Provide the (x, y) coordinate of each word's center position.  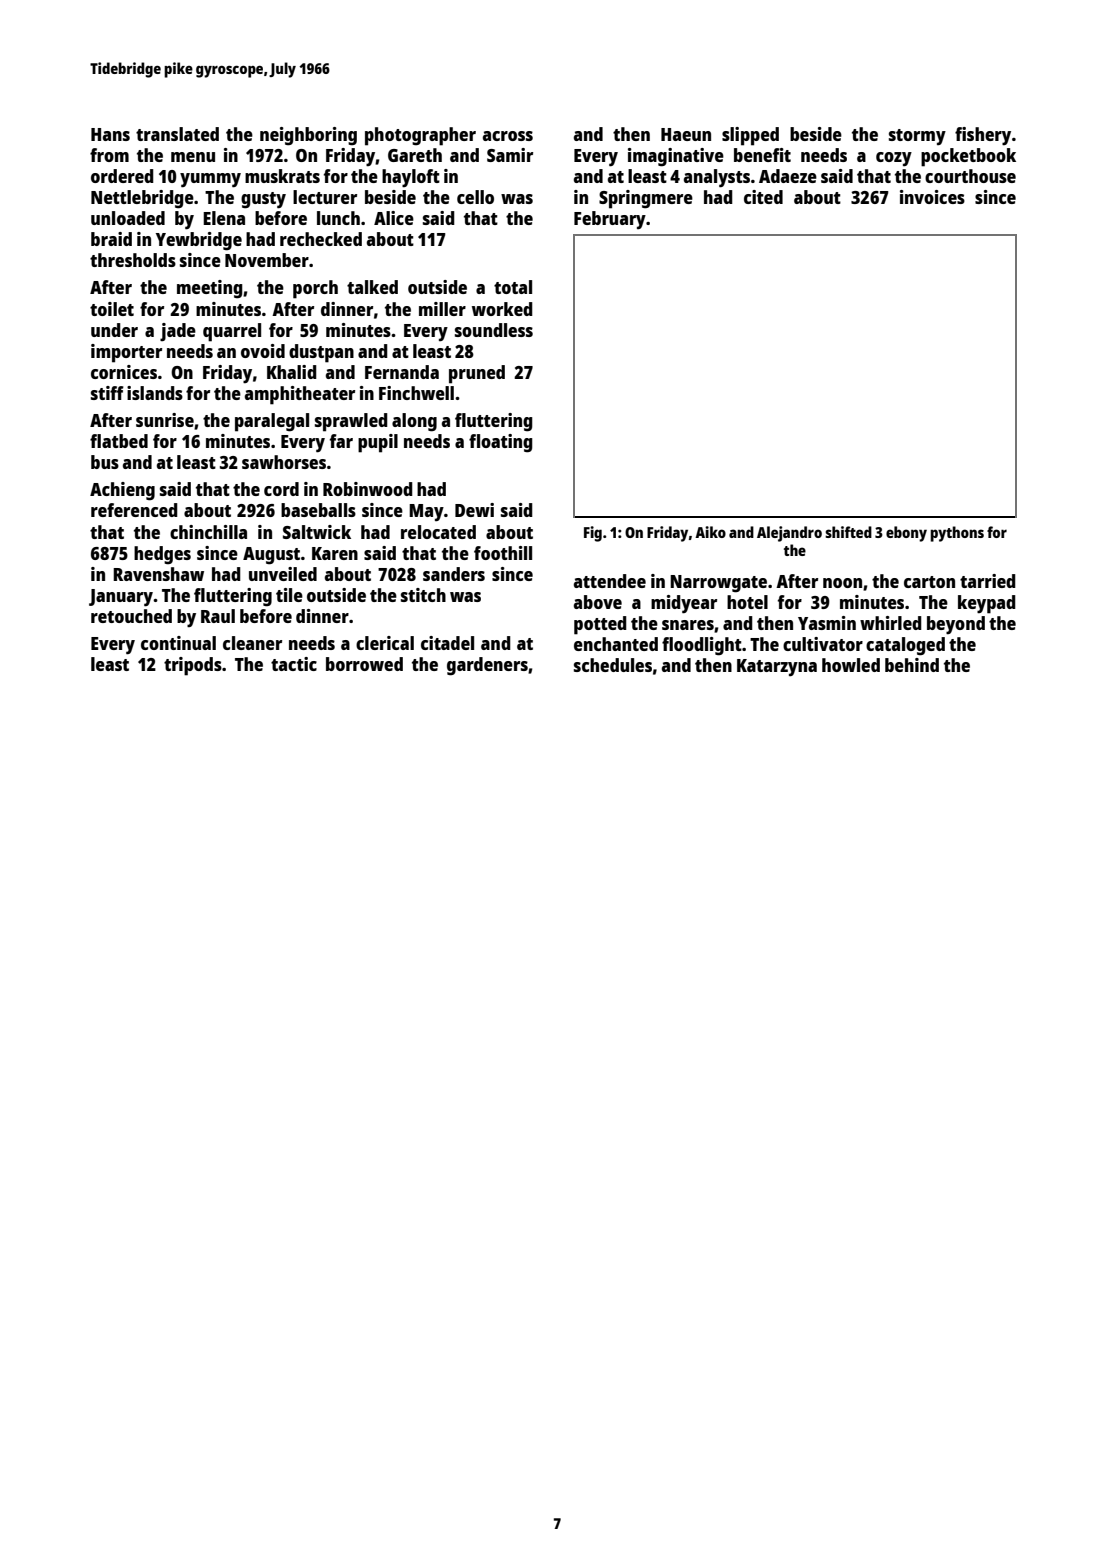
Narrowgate (718, 584)
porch (315, 289)
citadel (447, 643)
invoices (932, 197)
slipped (750, 136)
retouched (131, 616)
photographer (420, 136)
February (610, 220)
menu (193, 157)
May (426, 512)
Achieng (122, 491)
